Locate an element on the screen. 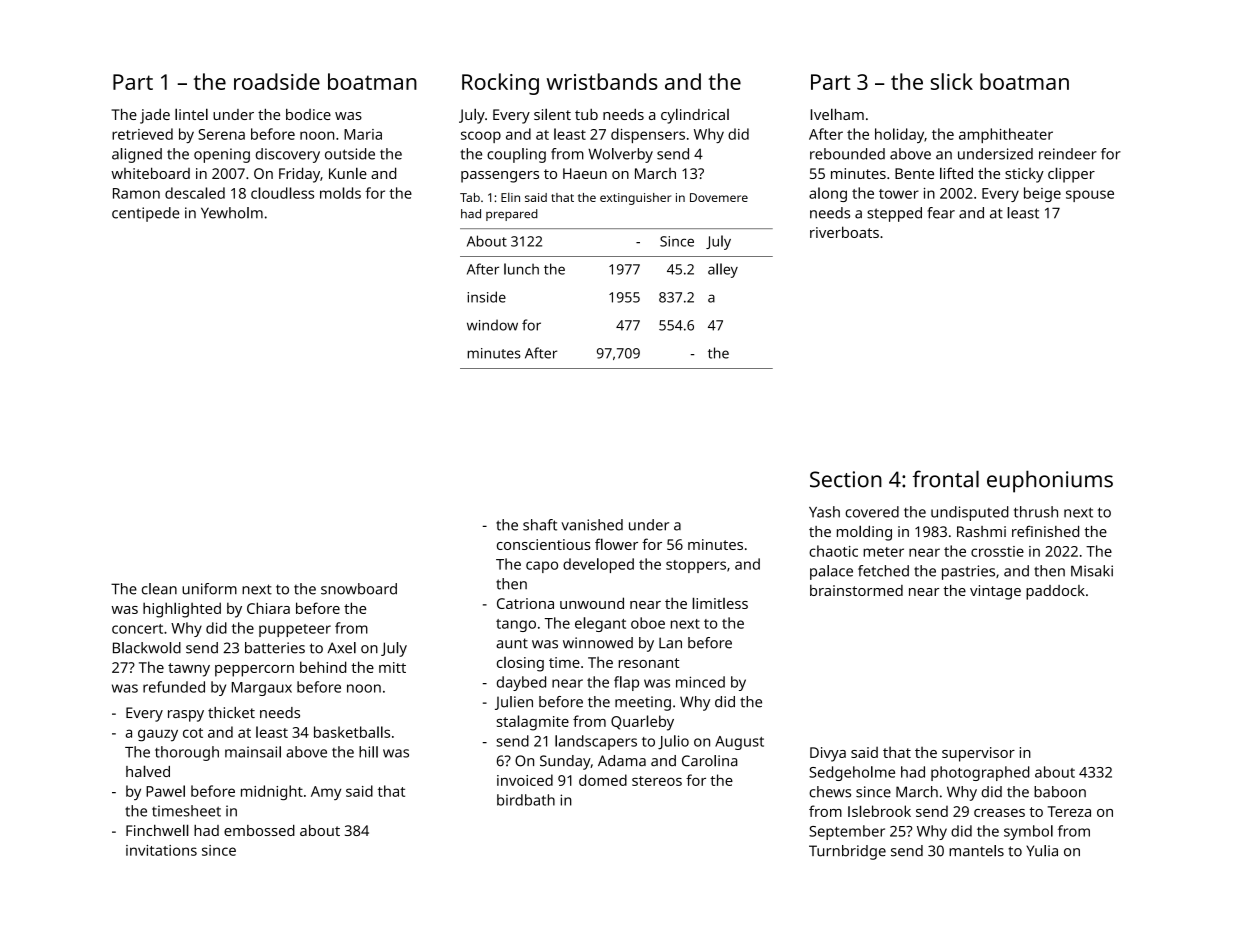 This screenshot has width=1233, height=952. inside is located at coordinates (486, 297).
